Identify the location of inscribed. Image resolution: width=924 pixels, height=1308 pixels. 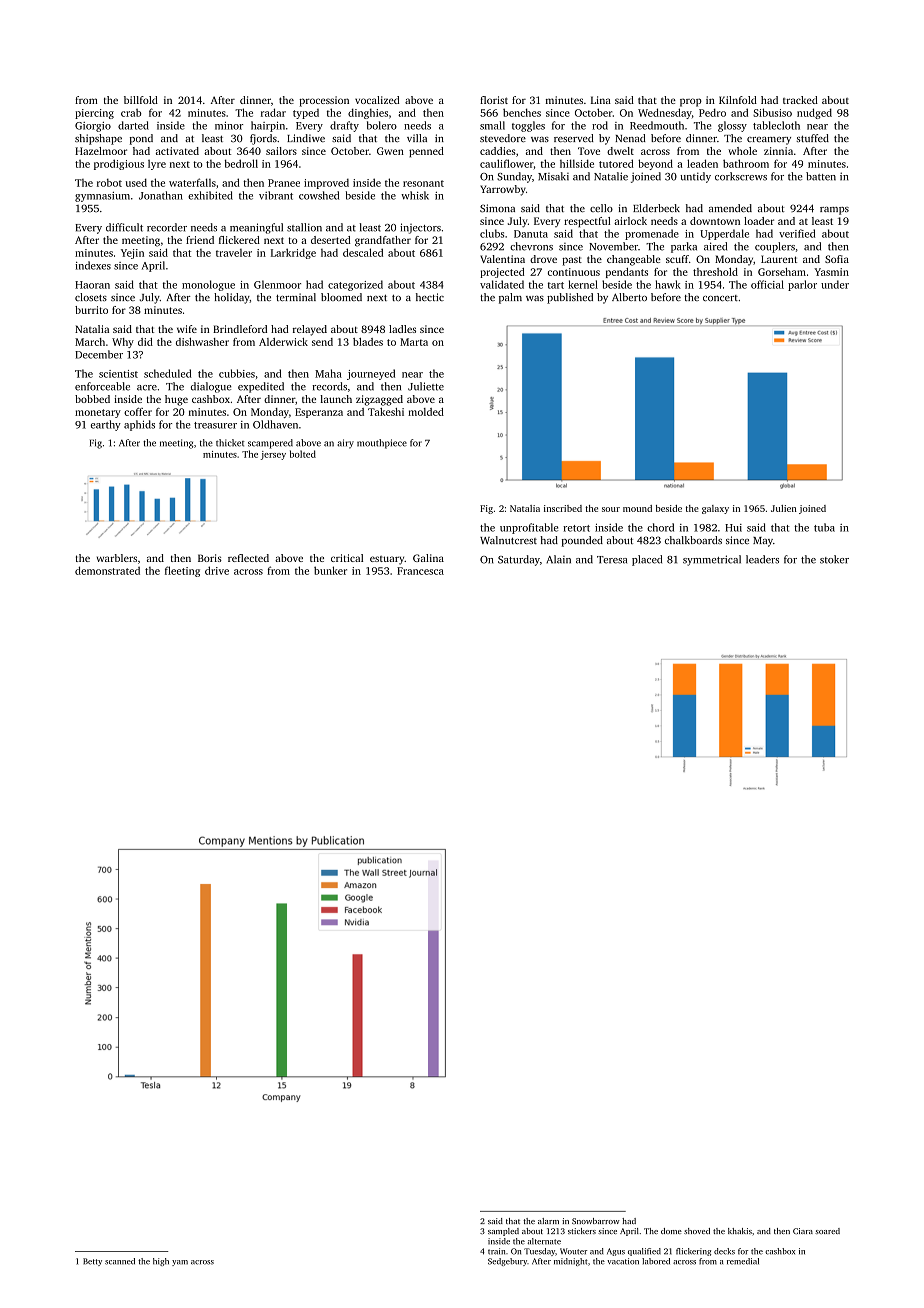
(563, 508).
